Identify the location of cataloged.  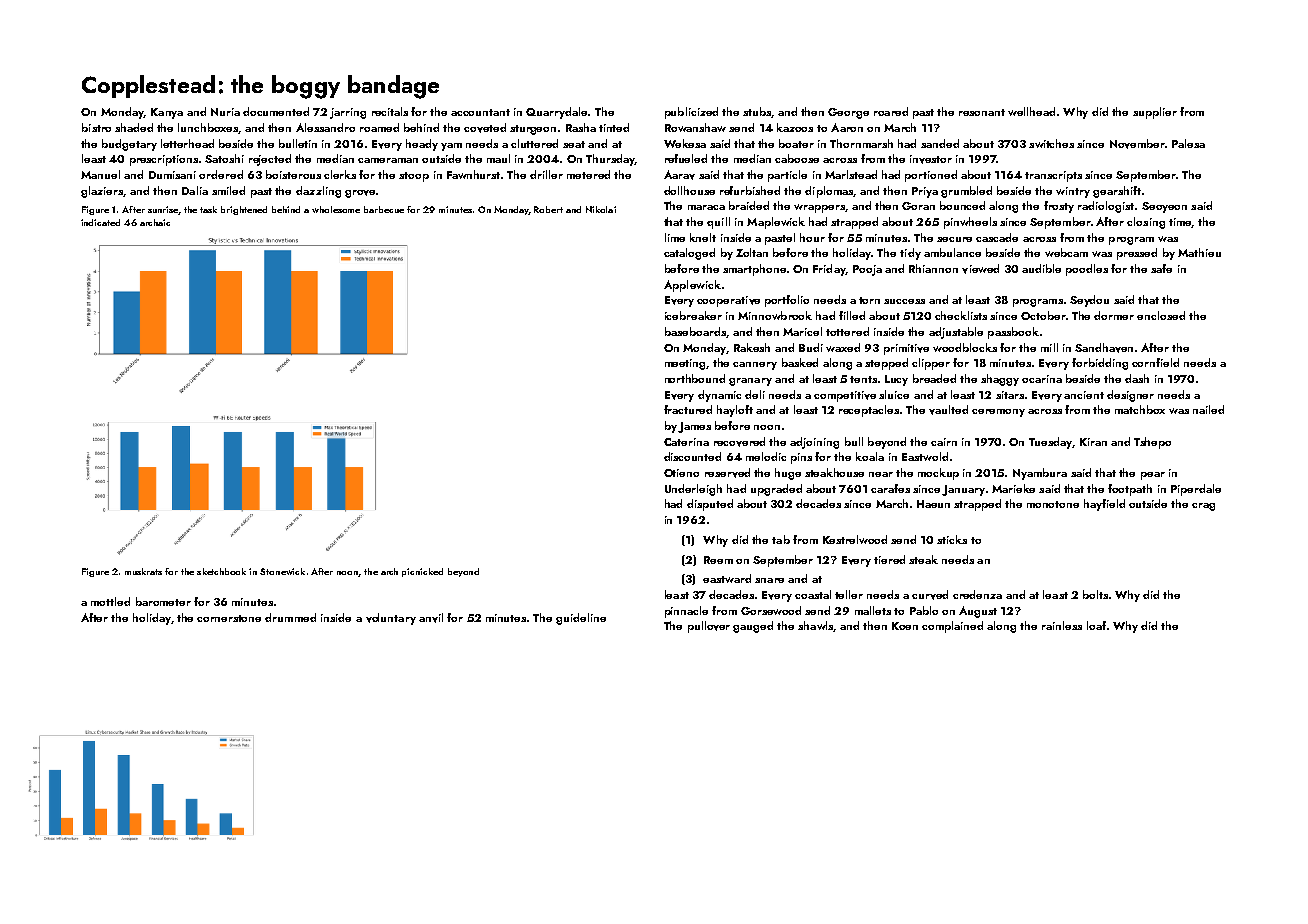
(689, 254).
